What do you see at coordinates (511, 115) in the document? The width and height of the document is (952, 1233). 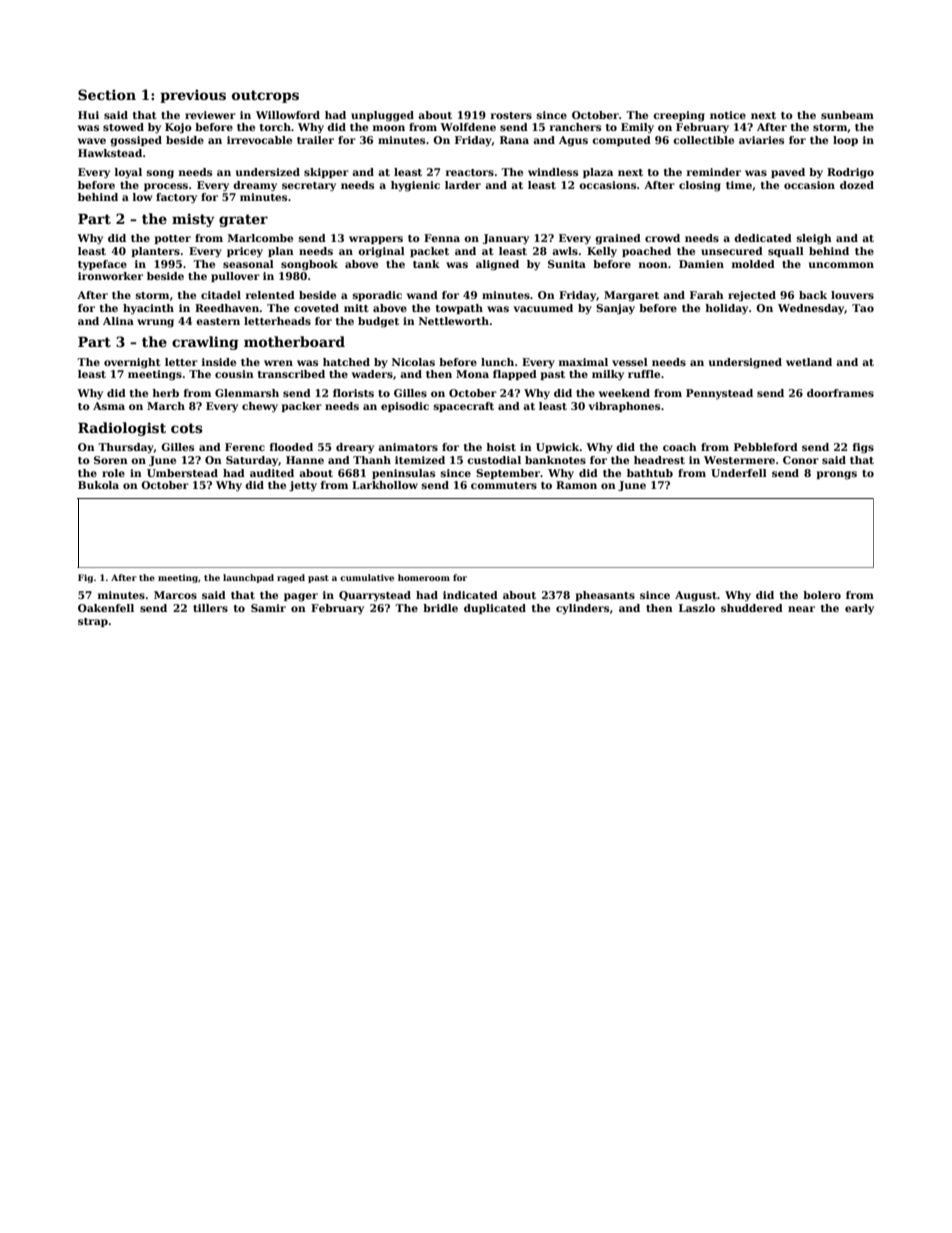 I see `rosters` at bounding box center [511, 115].
